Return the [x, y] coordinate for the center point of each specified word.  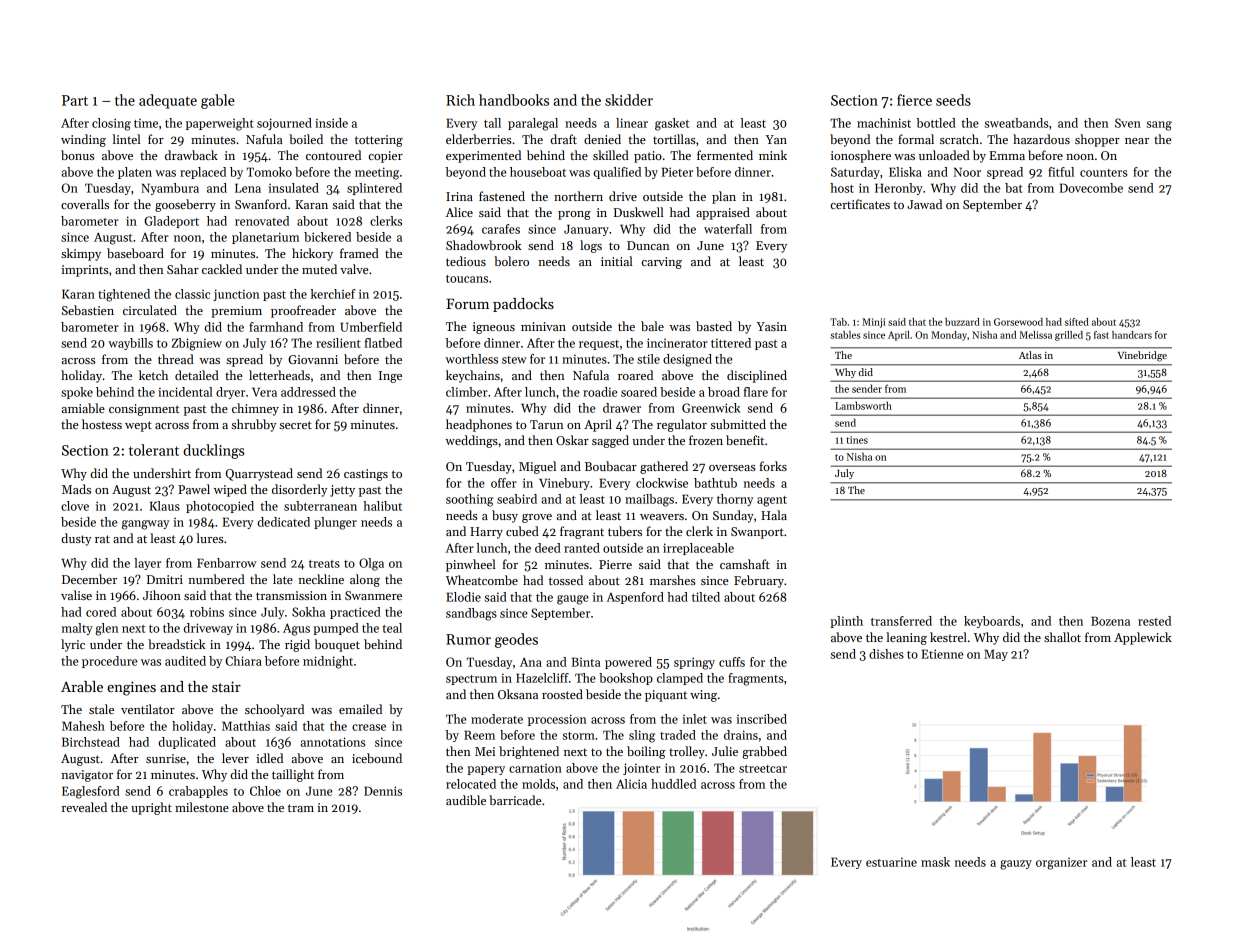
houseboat [538, 172]
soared [639, 392]
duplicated [187, 743]
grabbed [765, 752]
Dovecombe [1091, 188]
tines [857, 440]
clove [75, 506]
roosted [562, 694]
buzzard [962, 322]
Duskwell [639, 212]
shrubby [254, 425]
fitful [1061, 172]
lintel [127, 139]
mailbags [649, 500]
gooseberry [185, 205]
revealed [84, 807]
